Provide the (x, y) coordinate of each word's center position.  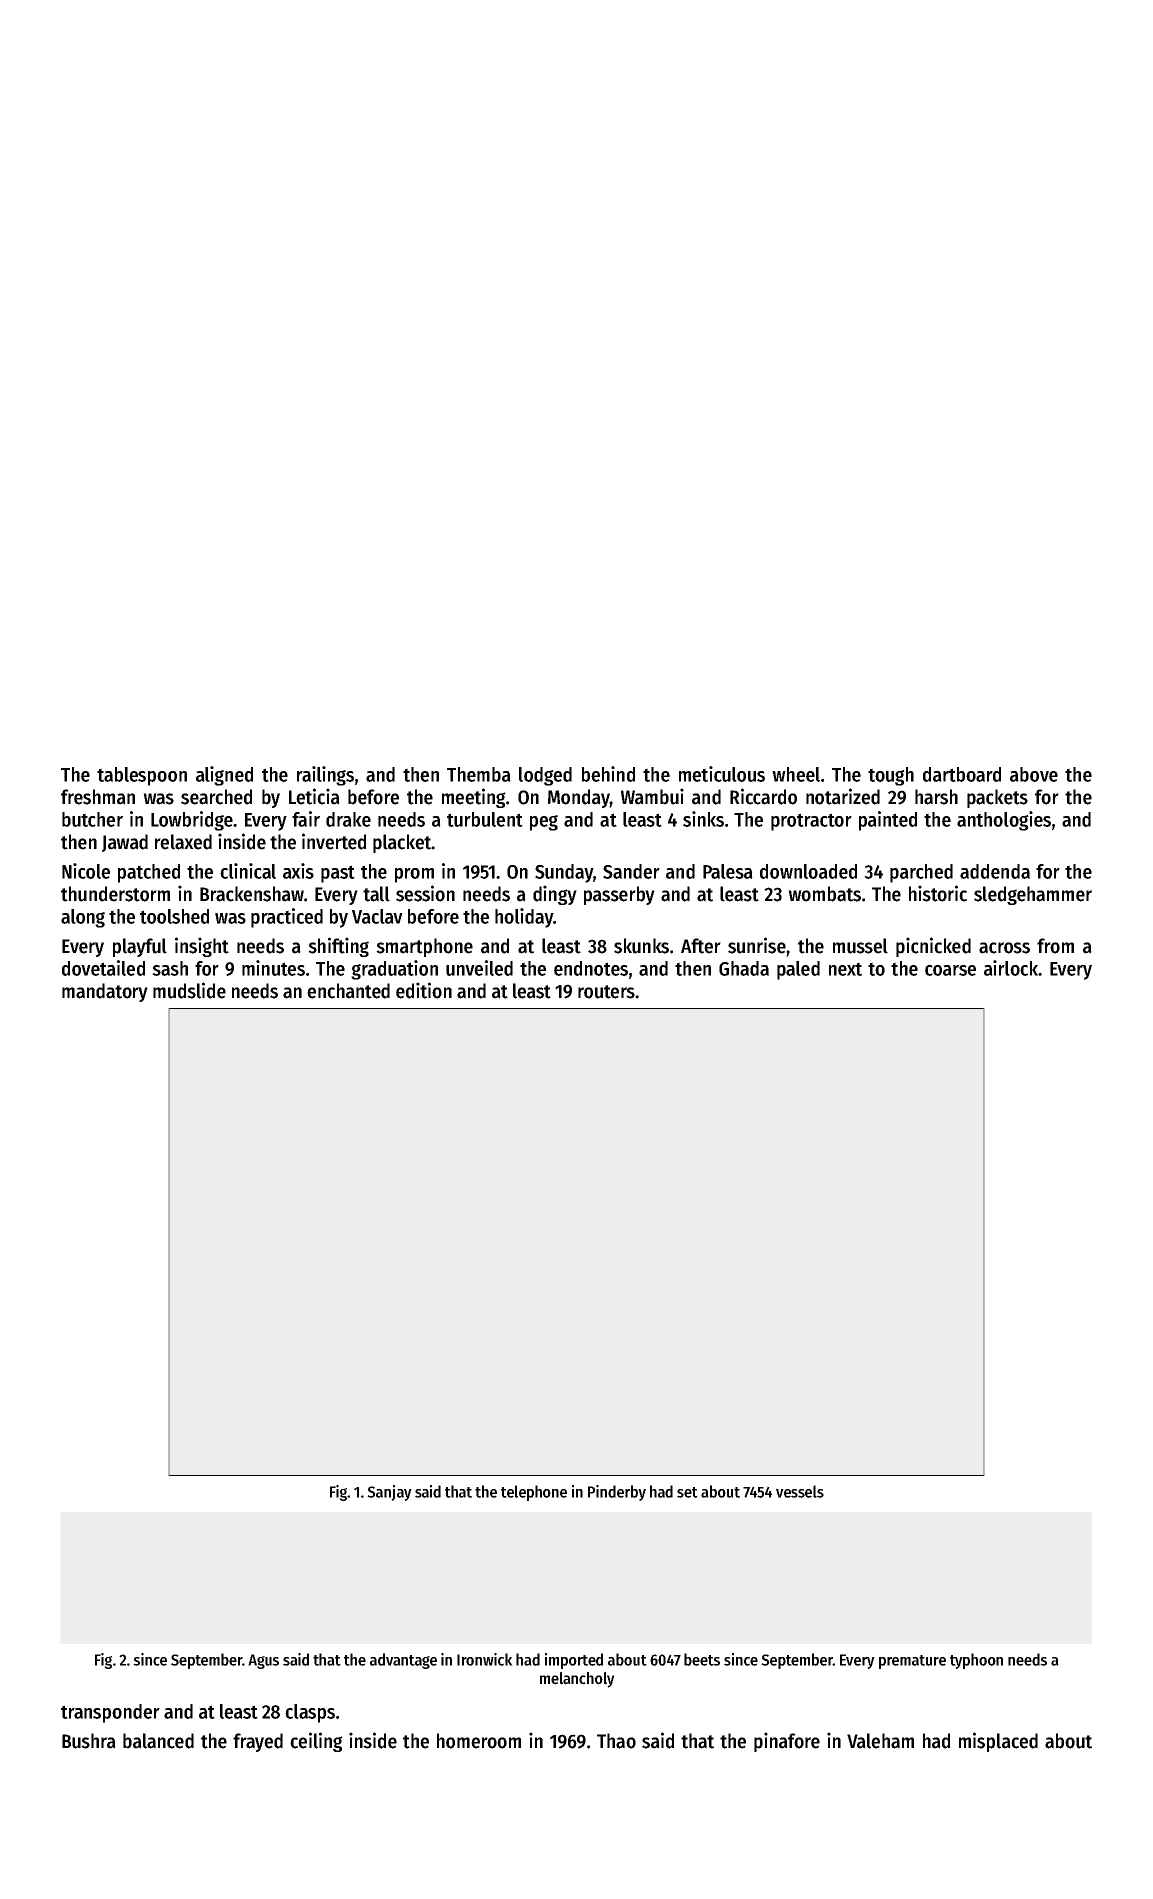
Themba (479, 774)
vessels (800, 1491)
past (338, 874)
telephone (534, 1493)
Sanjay (389, 1493)
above (1034, 774)
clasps (310, 1713)
